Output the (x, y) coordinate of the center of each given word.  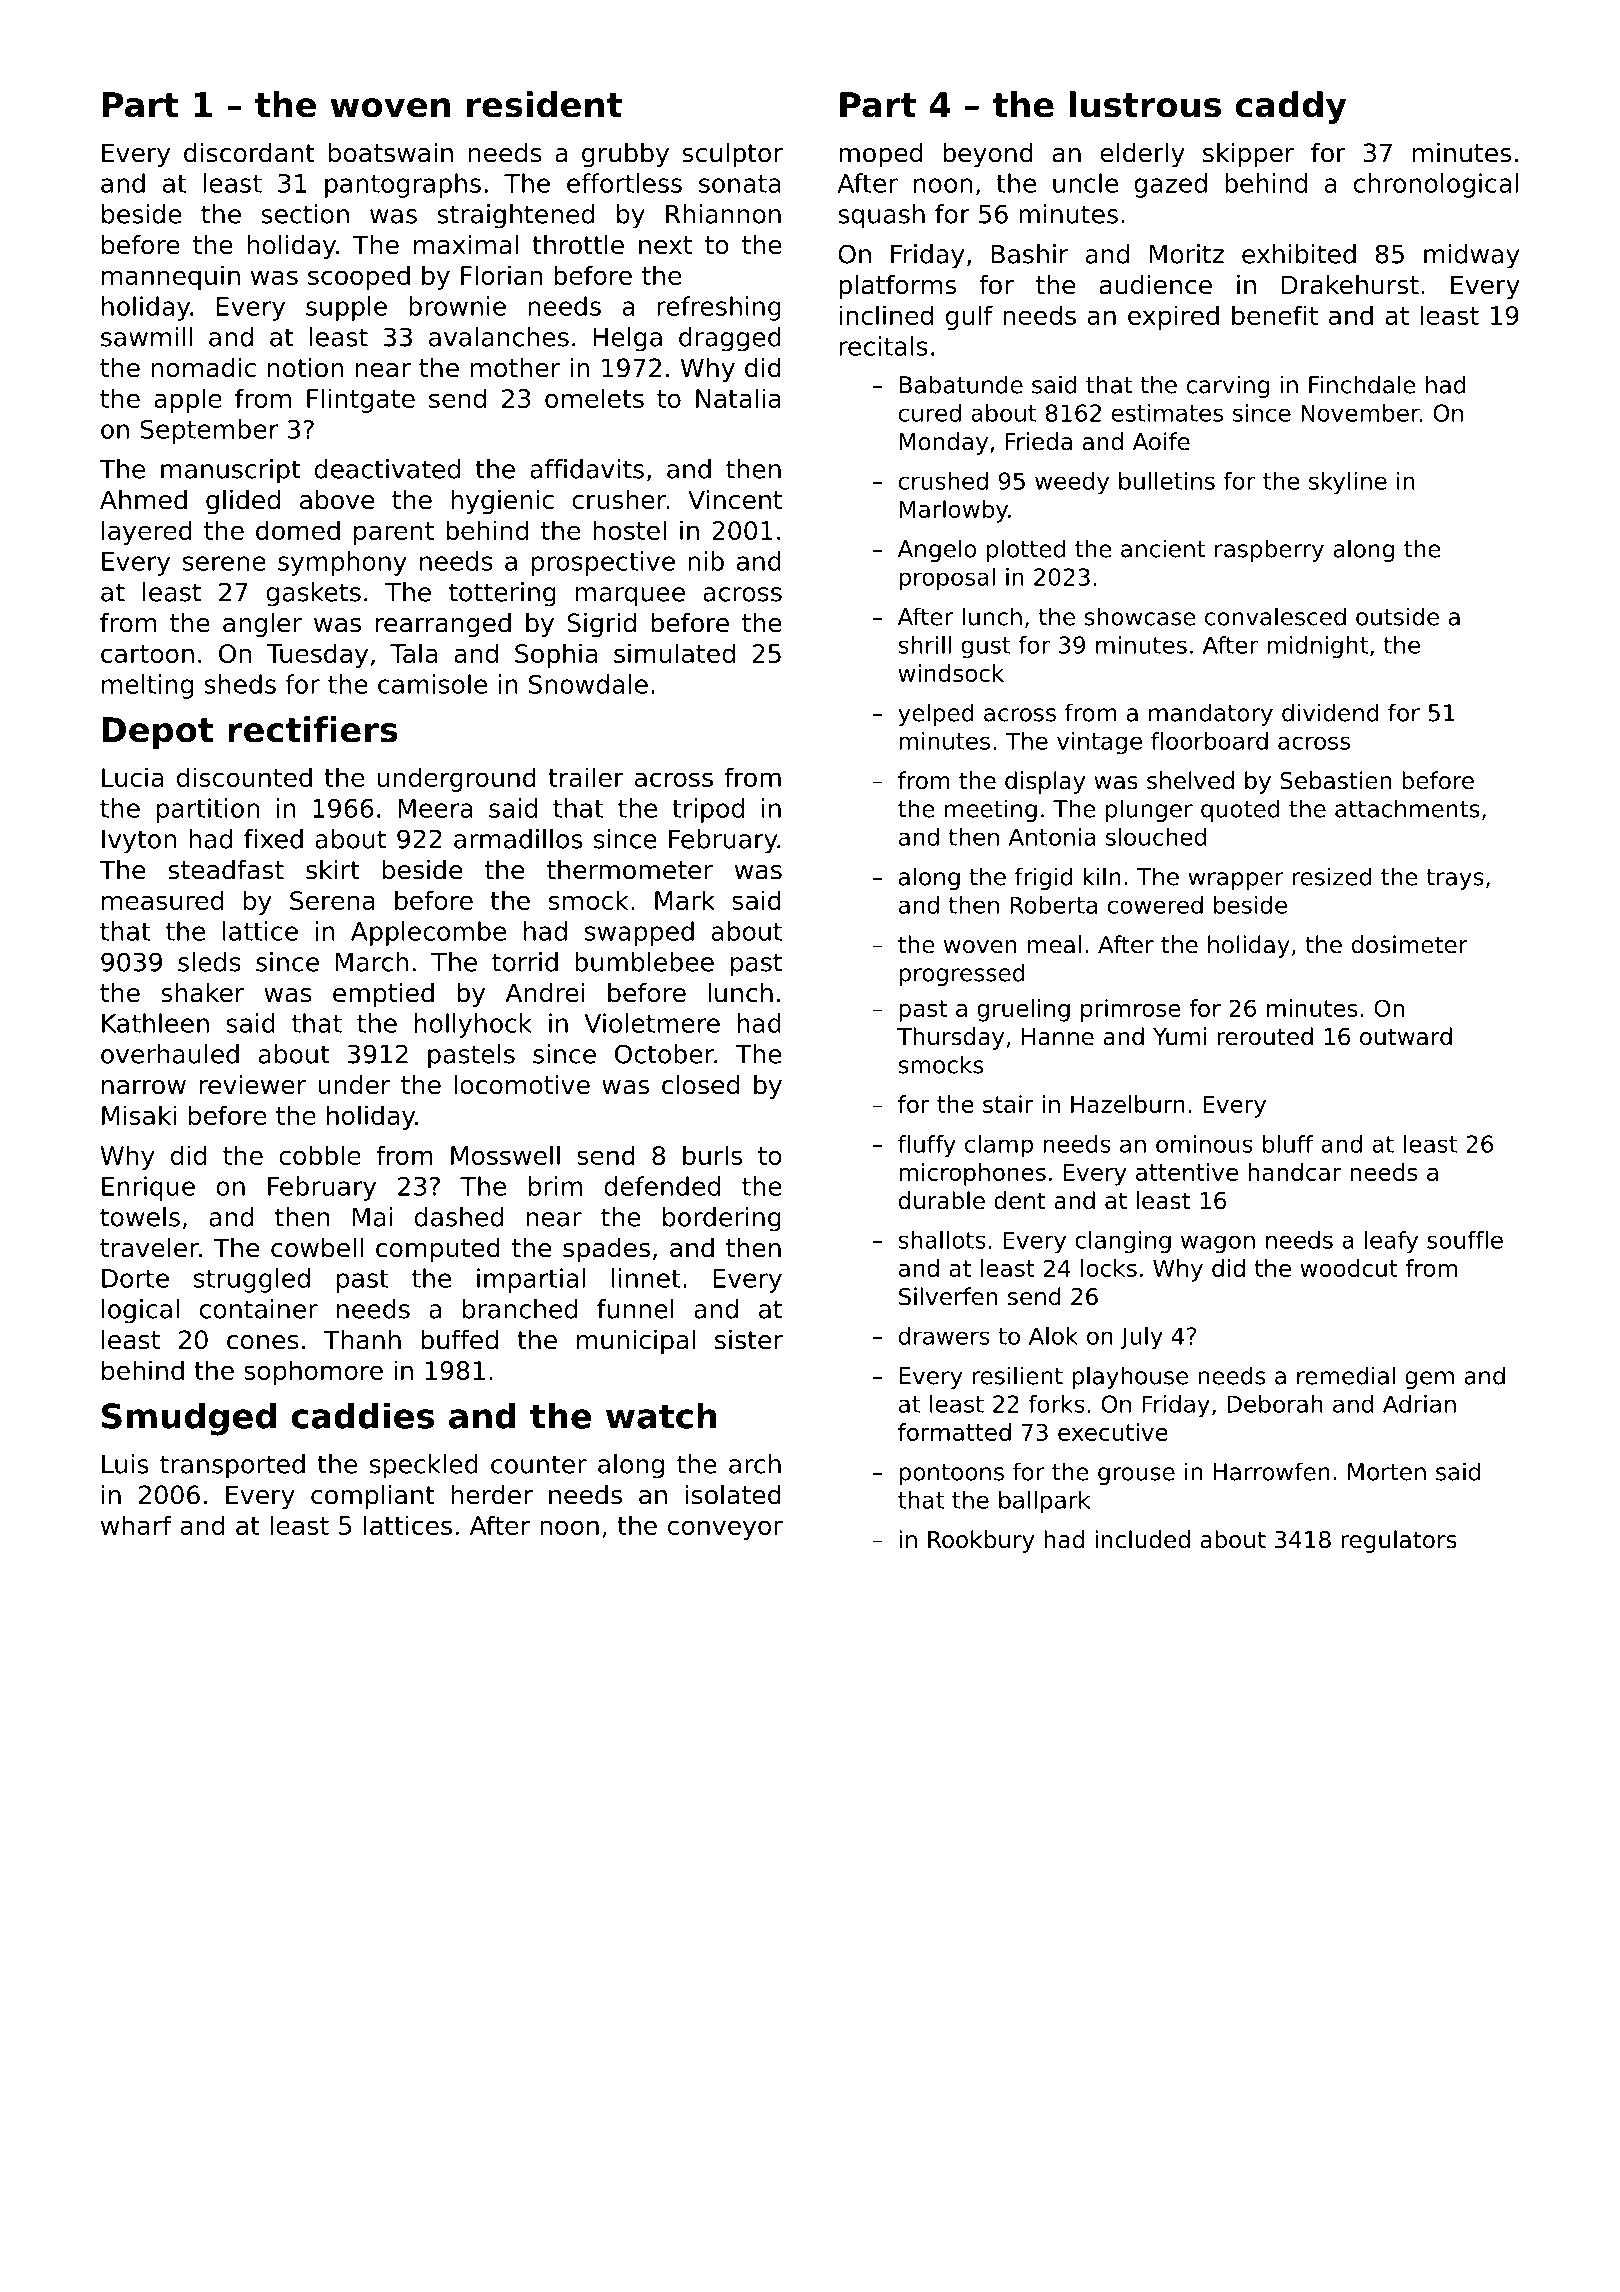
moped (880, 155)
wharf (136, 1525)
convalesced (1275, 616)
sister (749, 1340)
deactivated (387, 469)
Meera (435, 808)
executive (1113, 1432)
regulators (1399, 1541)
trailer (586, 777)
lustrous (1145, 104)
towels (140, 1217)
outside (1397, 616)
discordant (249, 153)
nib (706, 561)
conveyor (725, 1530)
